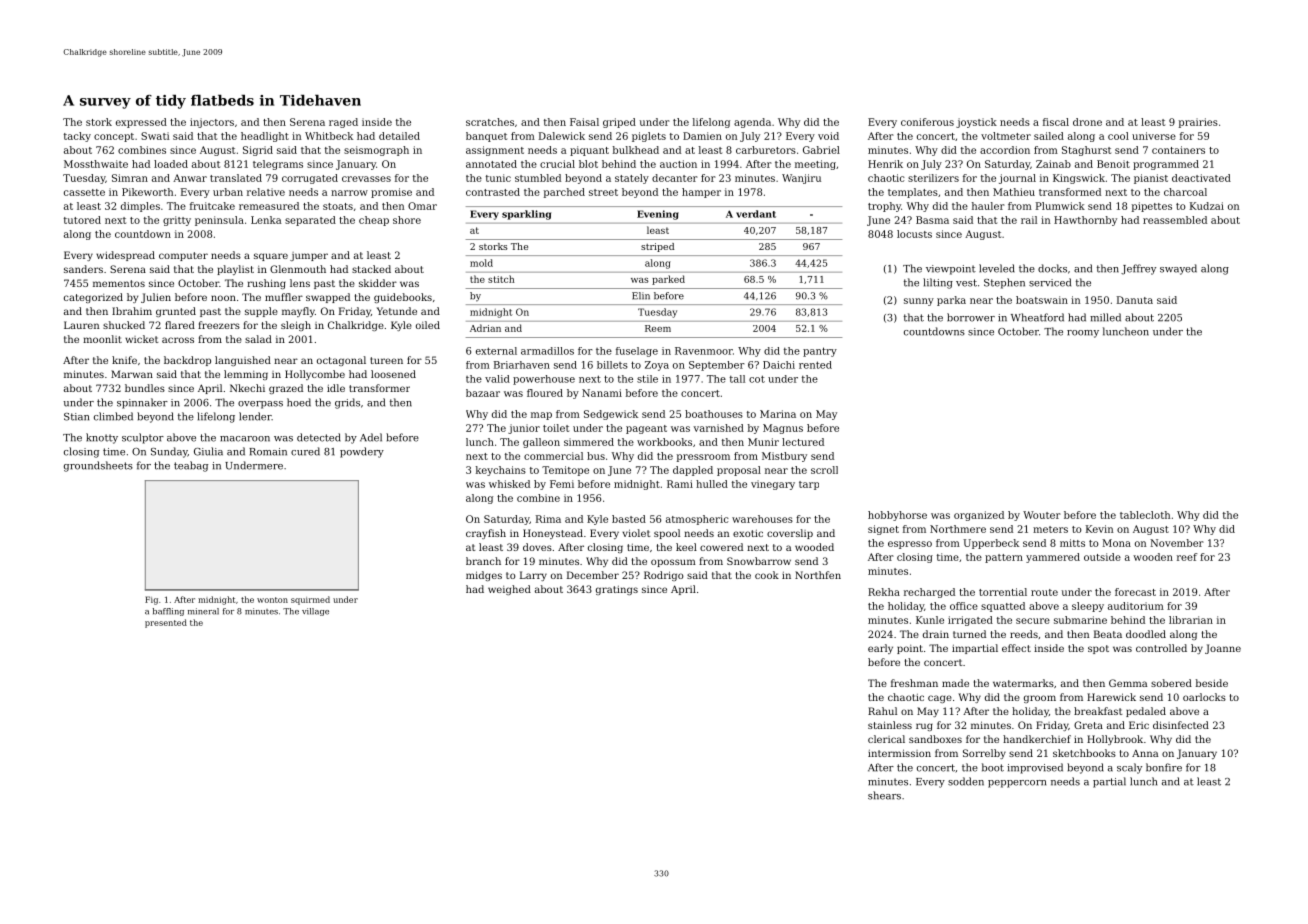 Image resolution: width=1308 pixels, height=924 pixels. Describe the element at coordinates (884, 795) in the screenshot. I see `shears` at that location.
